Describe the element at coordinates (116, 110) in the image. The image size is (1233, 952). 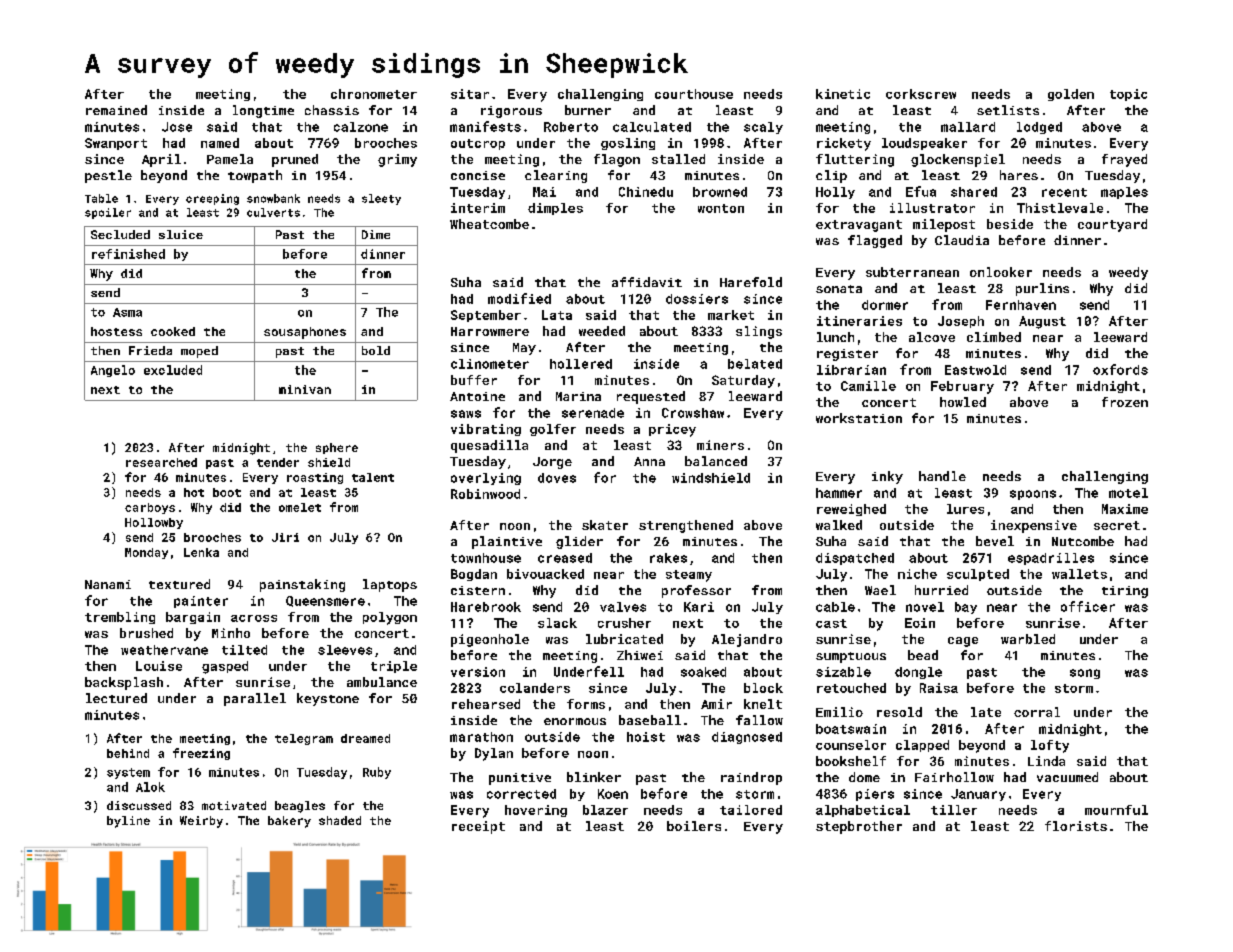
I see `remained` at that location.
